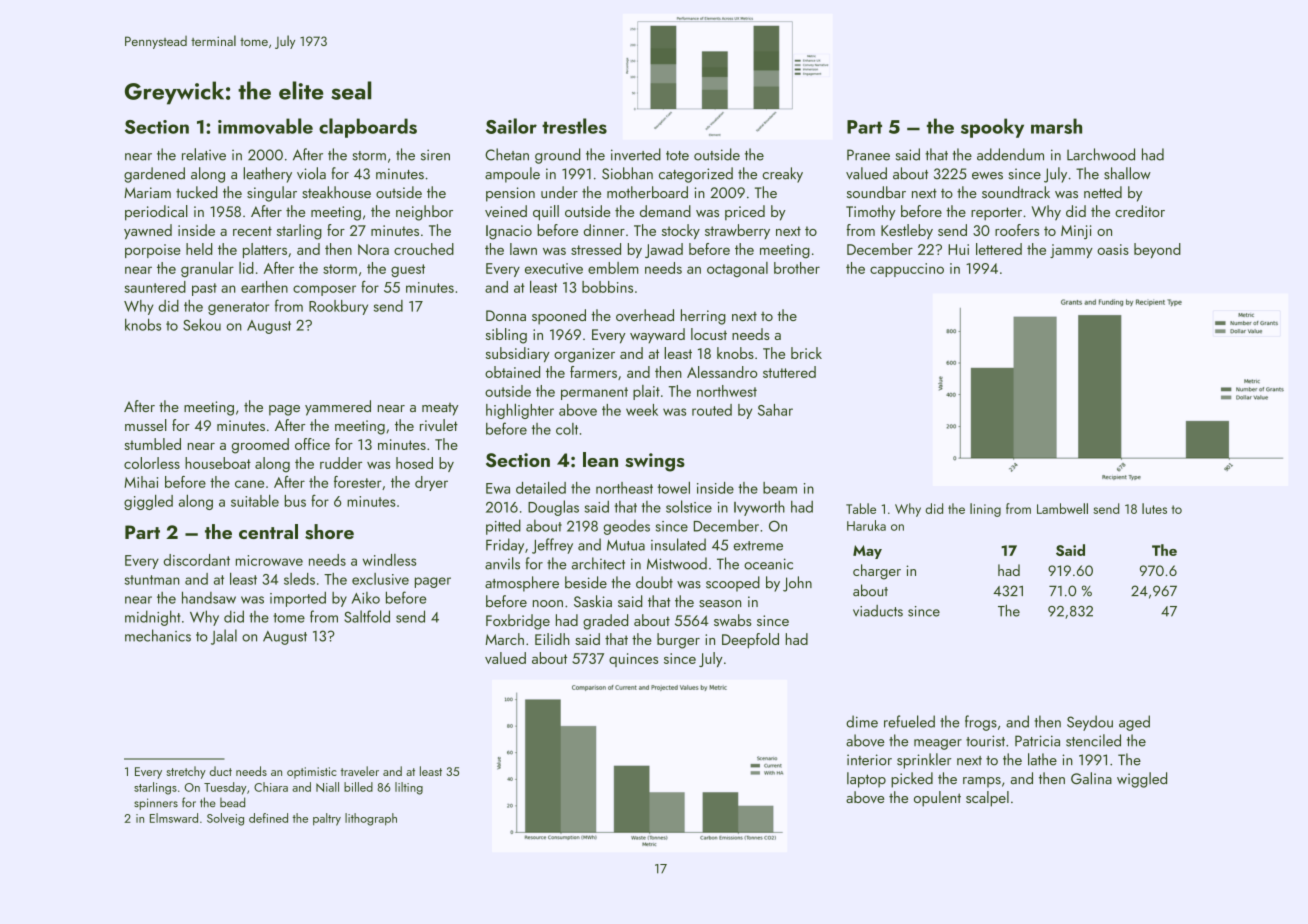  Describe the element at coordinates (371, 819) in the image. I see `lithograph` at that location.
